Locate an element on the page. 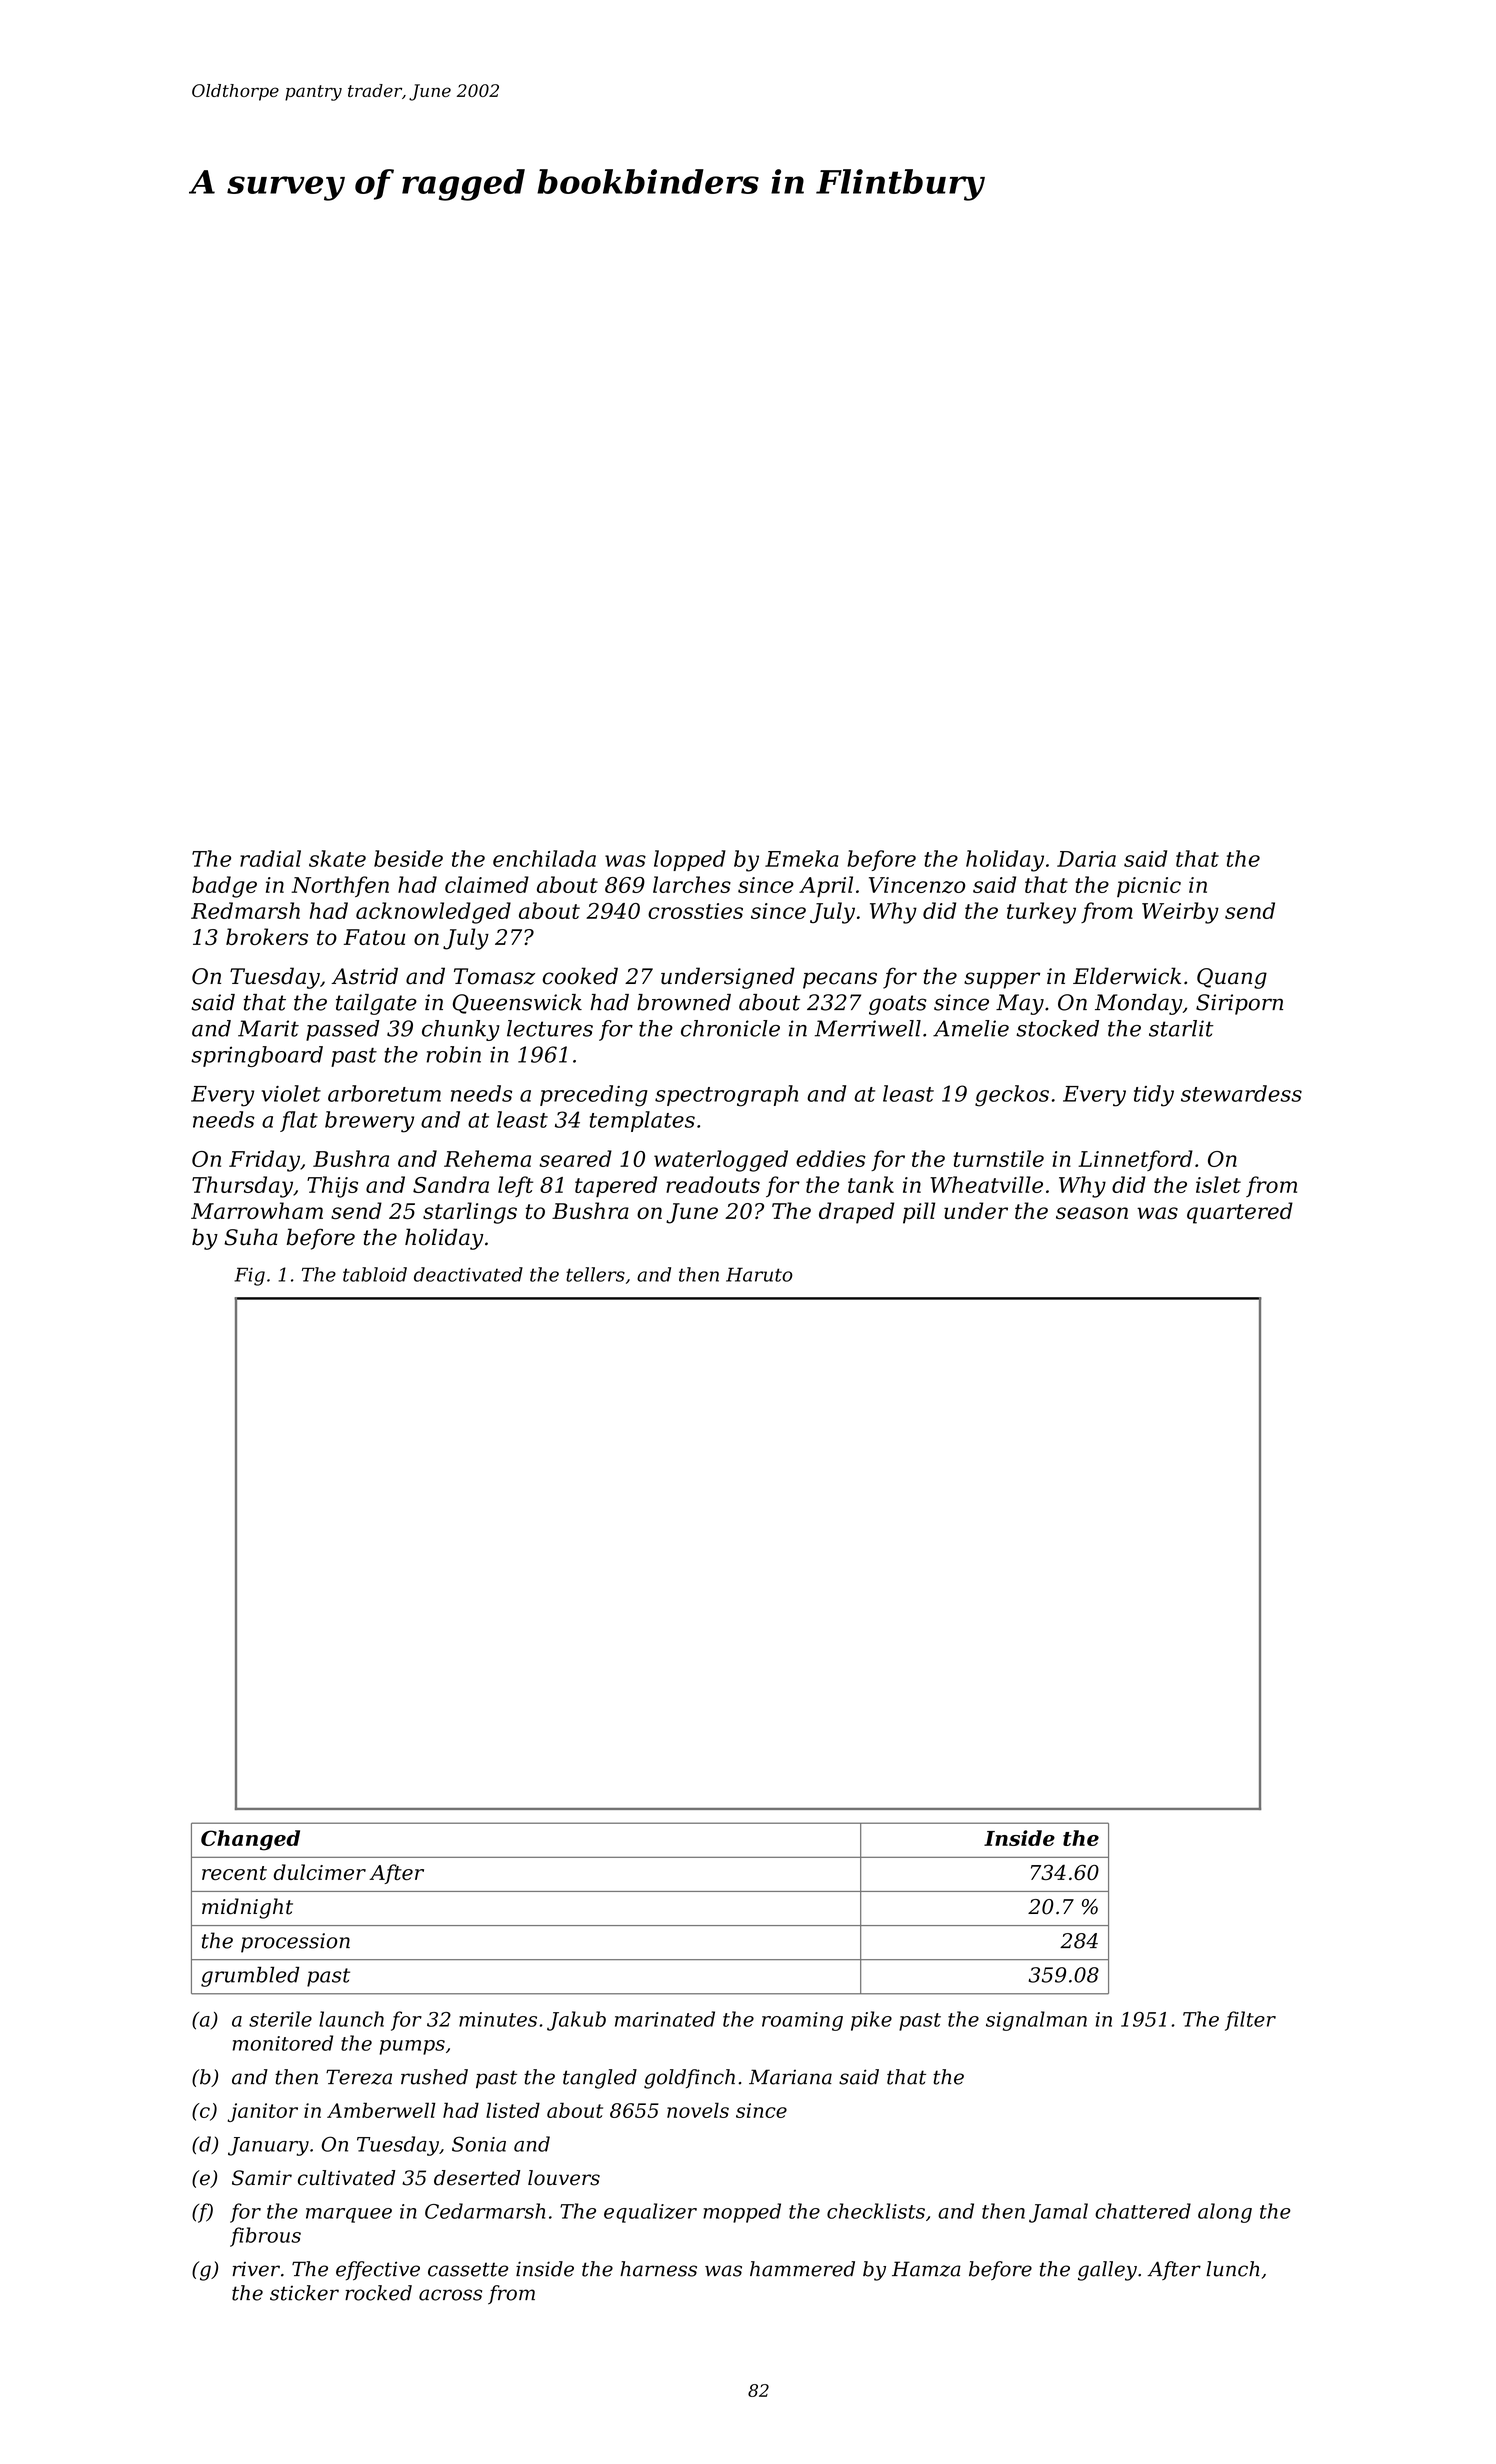  Haruto is located at coordinates (759, 1274).
